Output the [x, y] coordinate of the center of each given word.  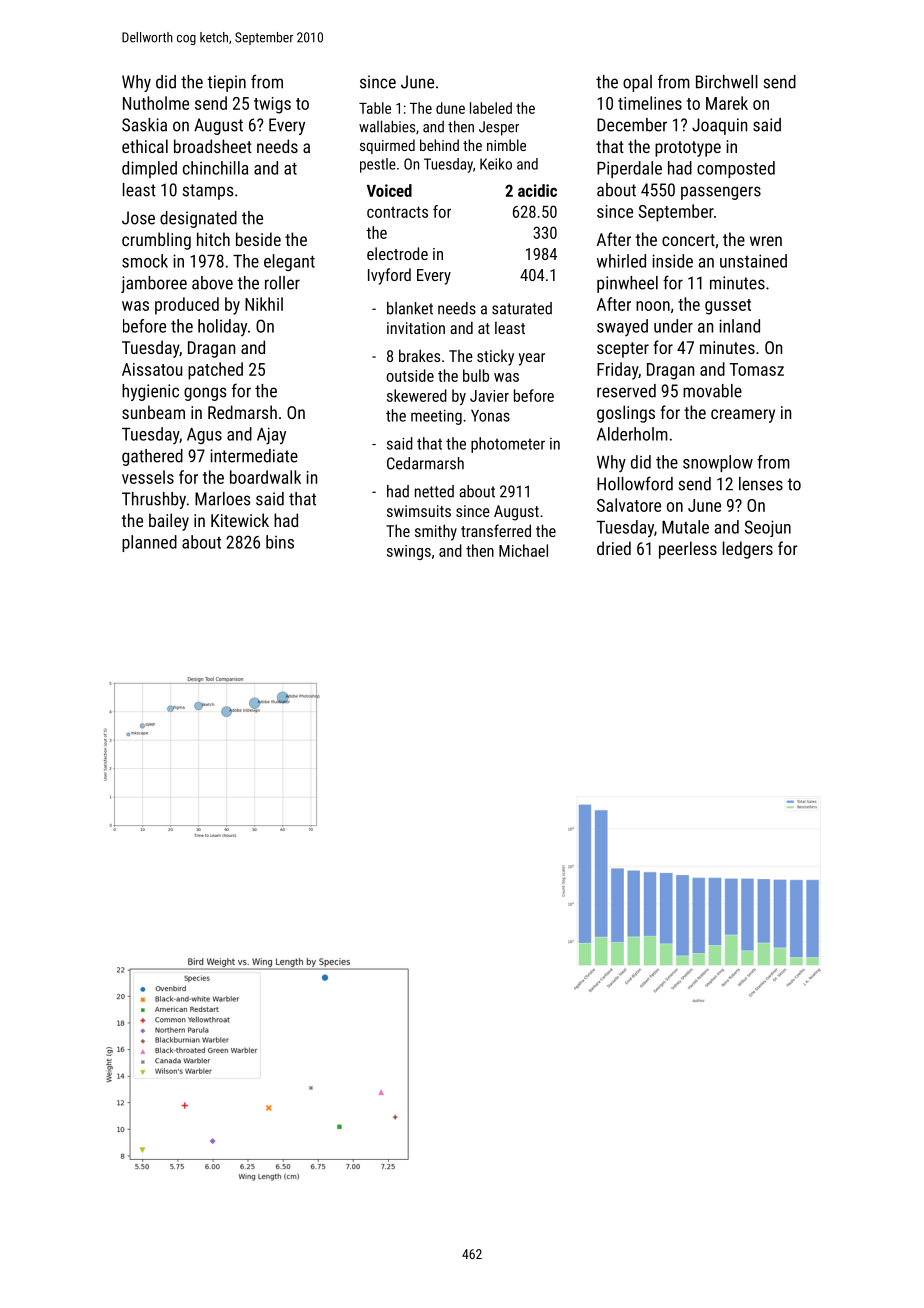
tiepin [226, 83]
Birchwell [727, 82]
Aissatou [152, 369]
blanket [410, 308]
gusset [728, 307]
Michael [523, 550]
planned [149, 543]
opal [637, 83]
